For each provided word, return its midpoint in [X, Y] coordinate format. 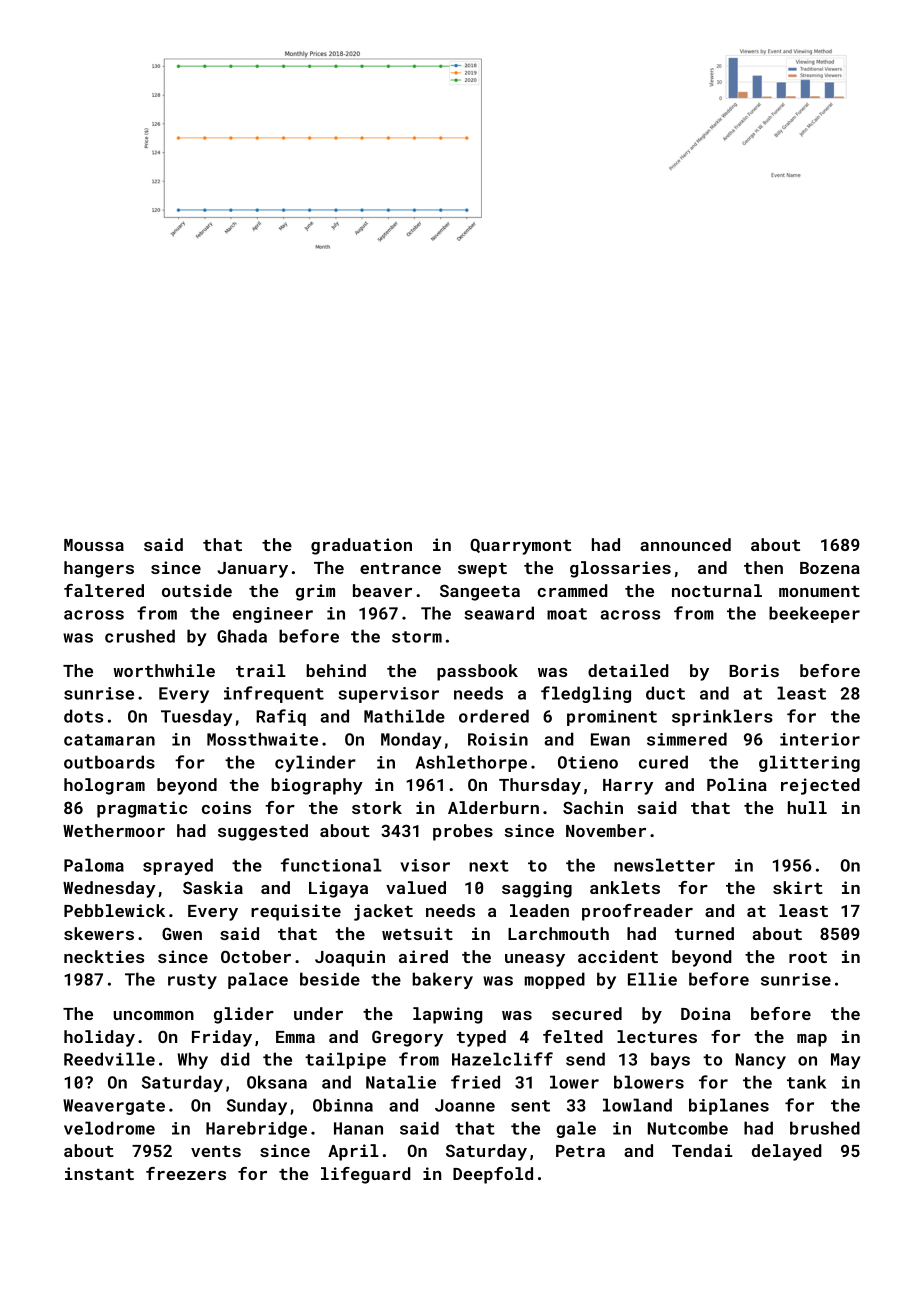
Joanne [465, 1105]
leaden [539, 910]
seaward [499, 613]
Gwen [182, 933]
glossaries [620, 569]
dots [83, 716]
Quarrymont [520, 546]
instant [99, 1173]
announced [685, 544]
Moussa [94, 545]
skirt [798, 887]
